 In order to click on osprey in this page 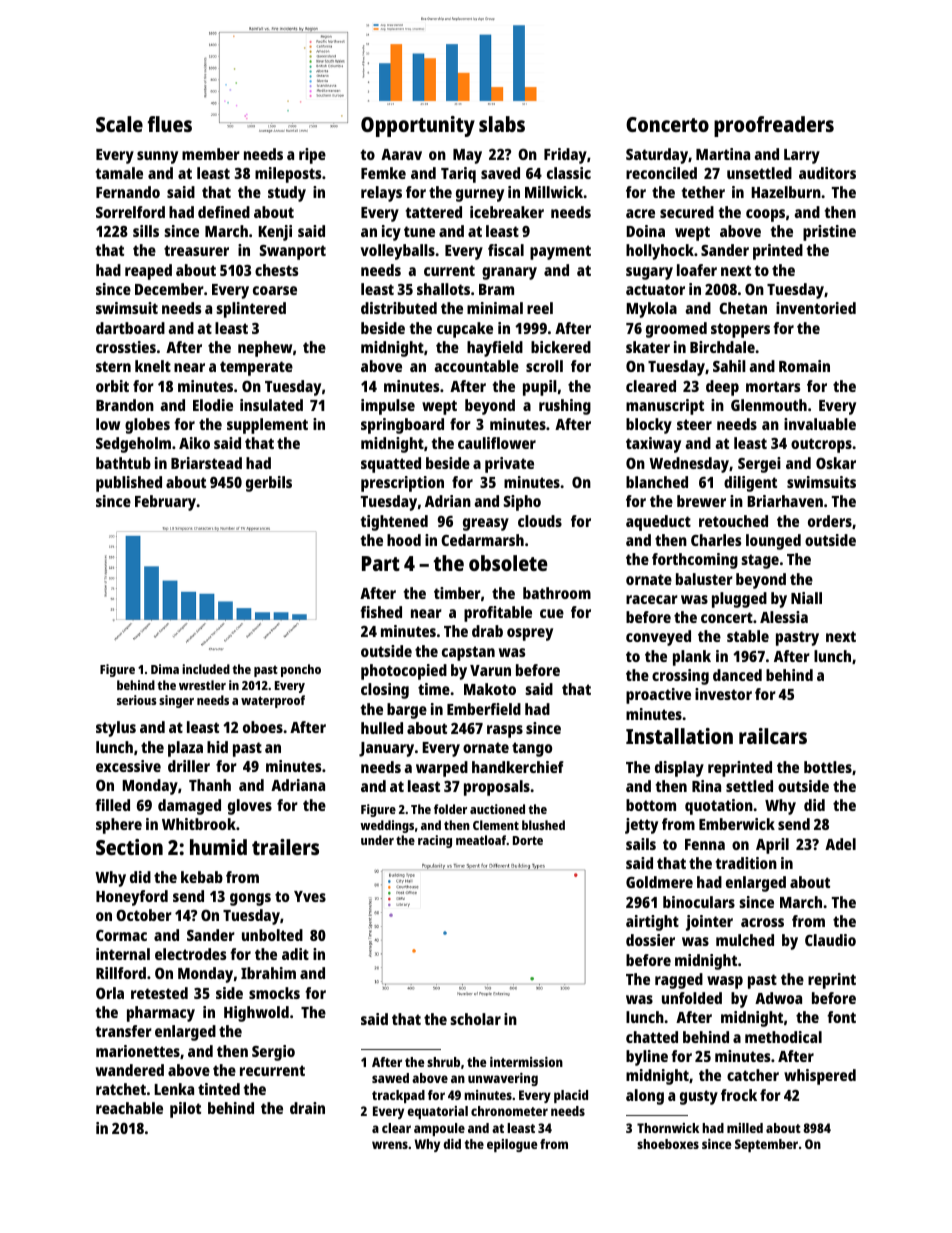, I will do `click(530, 634)`.
